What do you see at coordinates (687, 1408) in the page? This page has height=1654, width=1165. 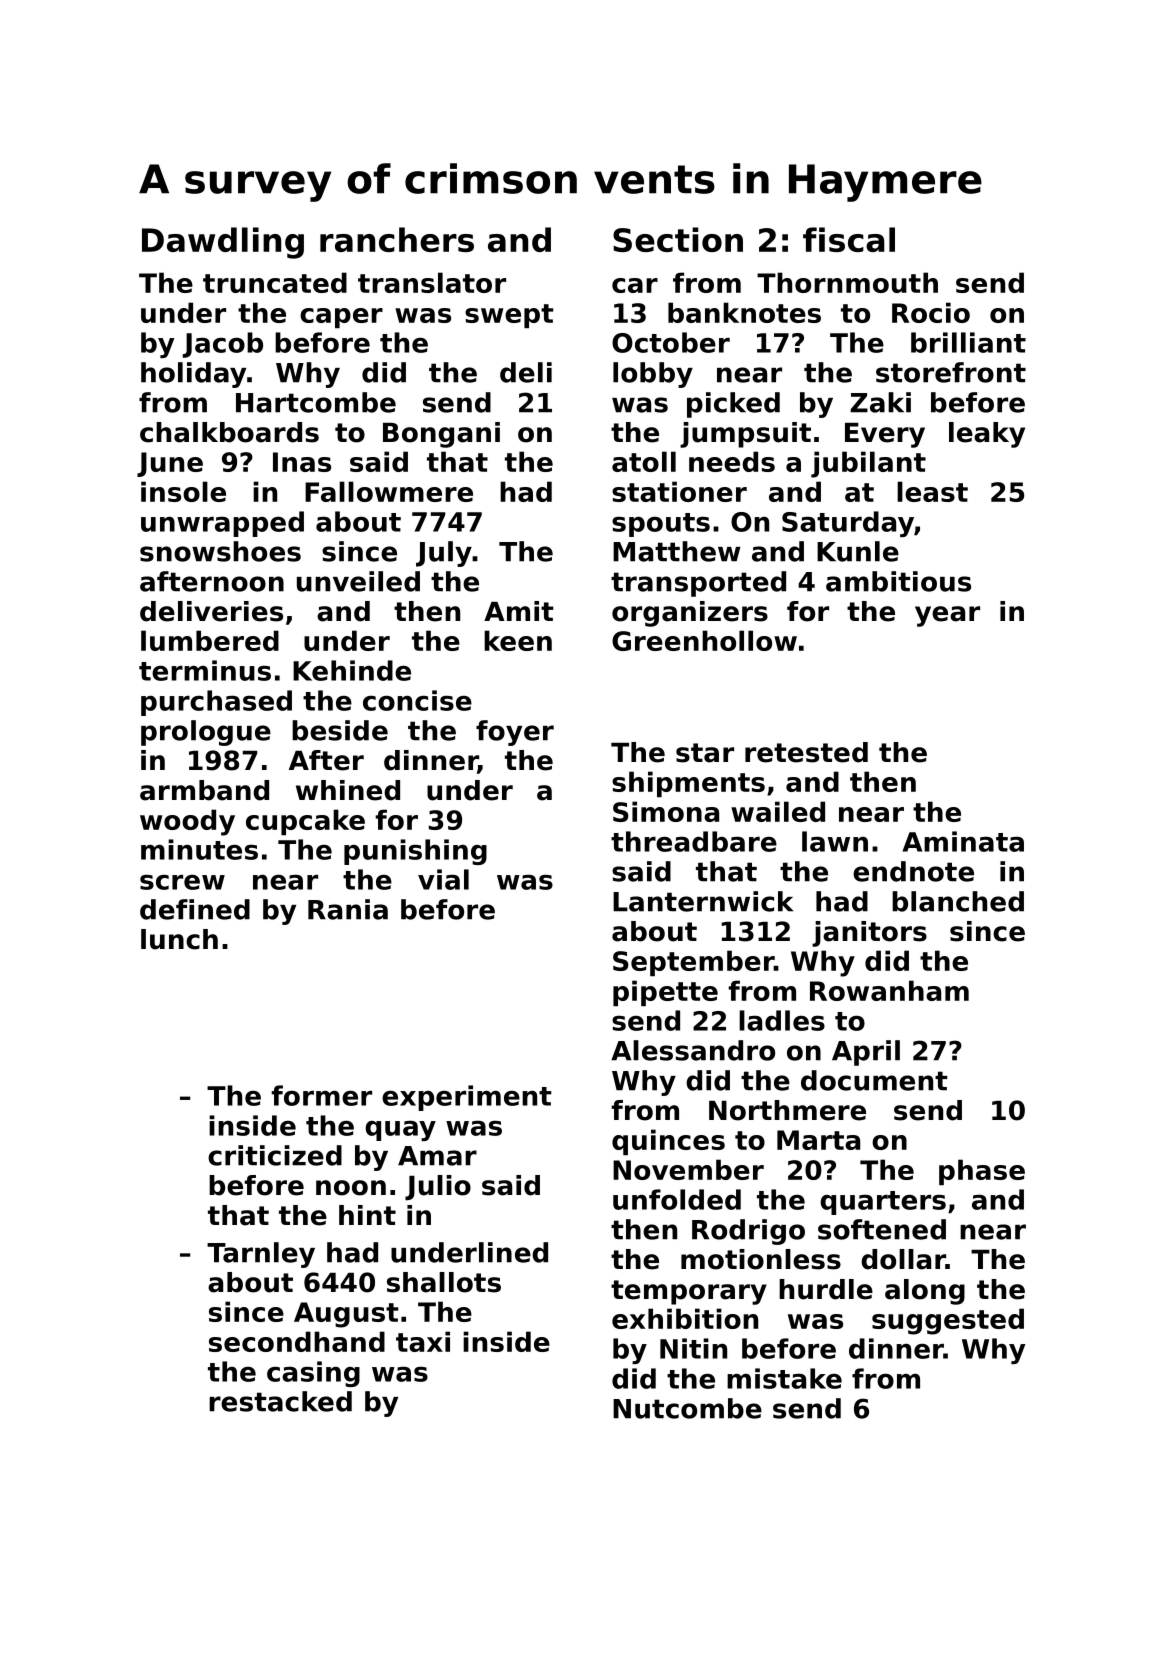 I see `Nutcombe` at bounding box center [687, 1408].
